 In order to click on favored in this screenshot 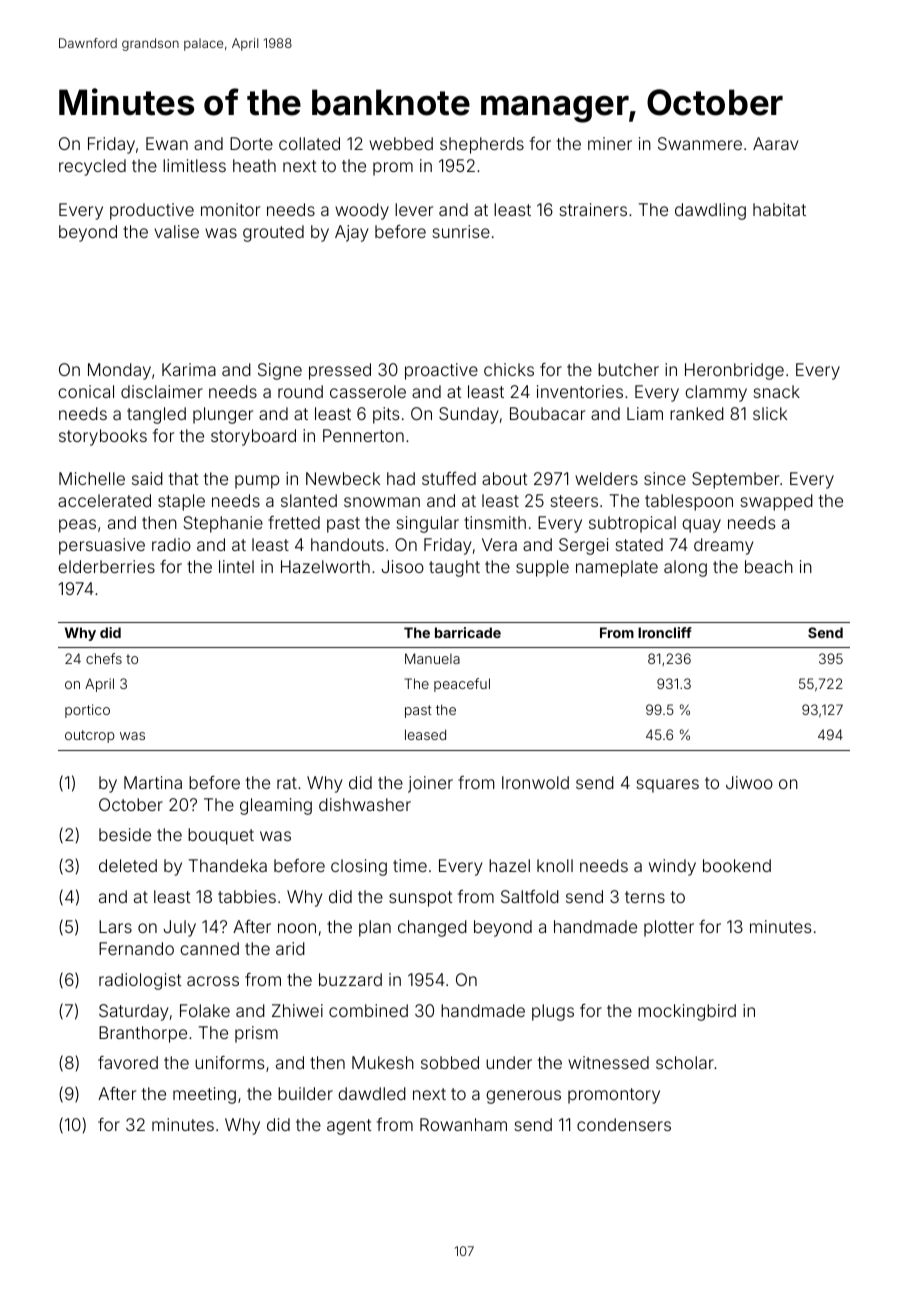, I will do `click(128, 1062)`.
